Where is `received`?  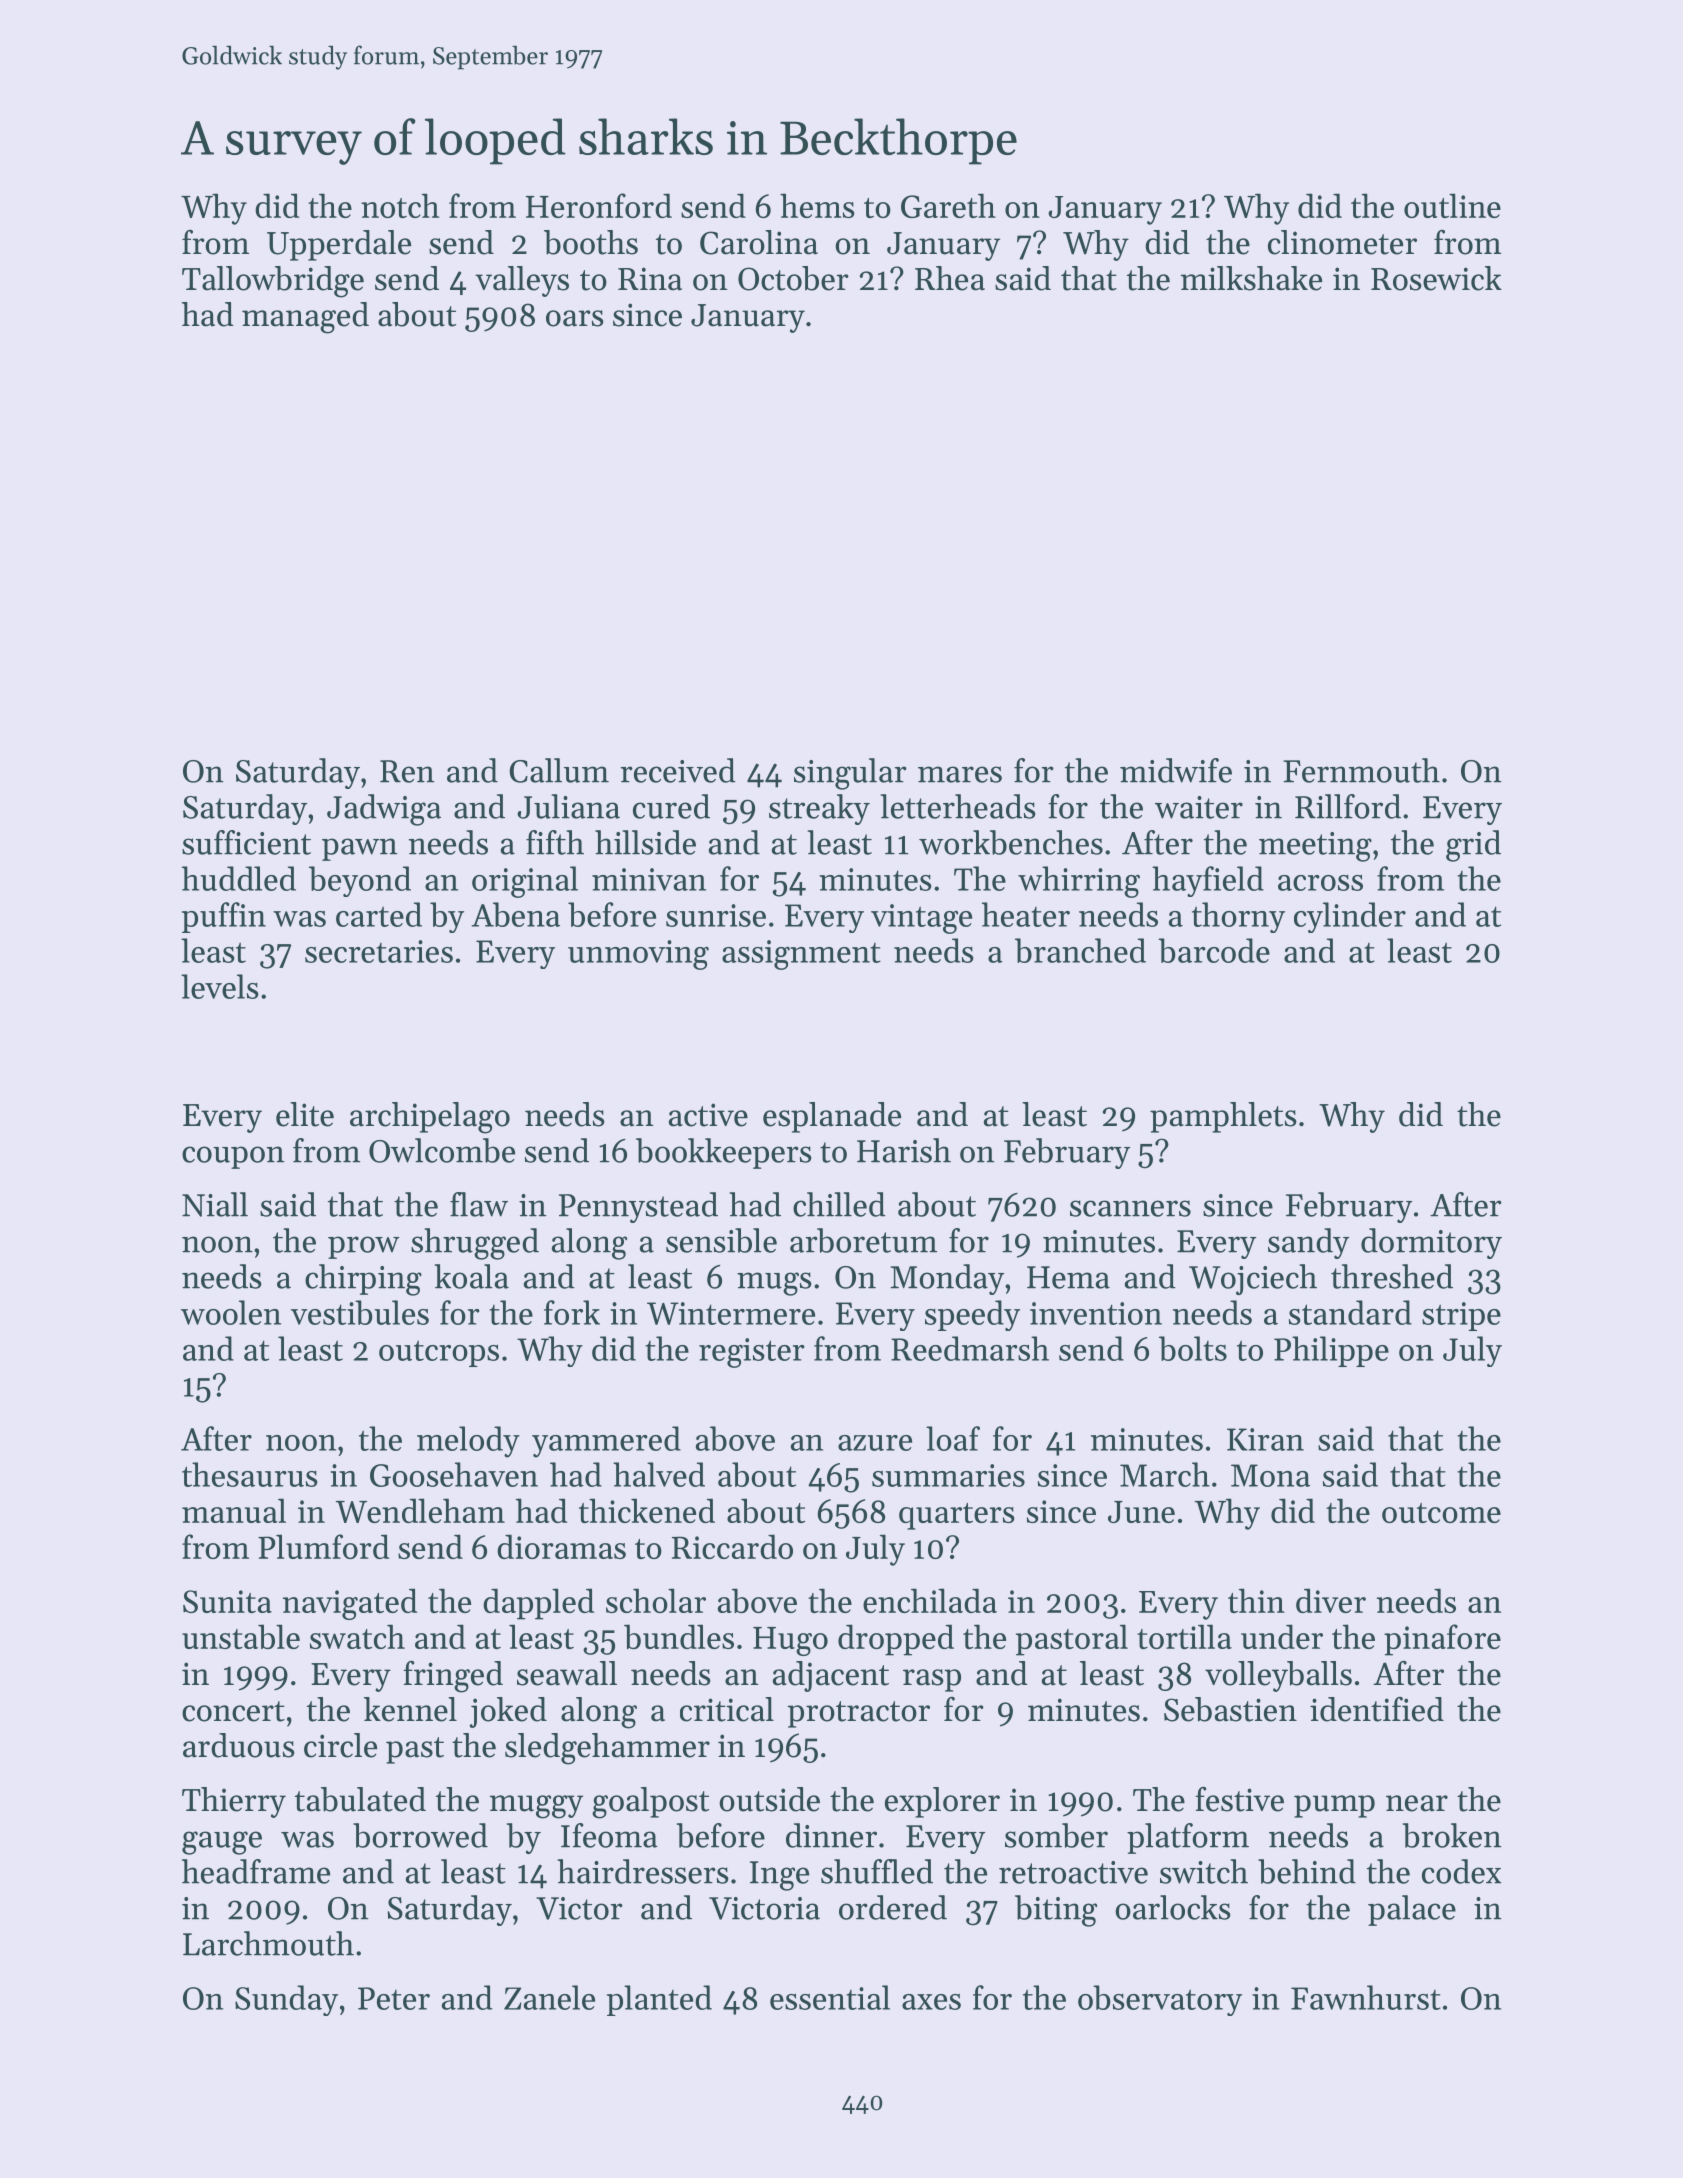
received is located at coordinates (678, 770).
